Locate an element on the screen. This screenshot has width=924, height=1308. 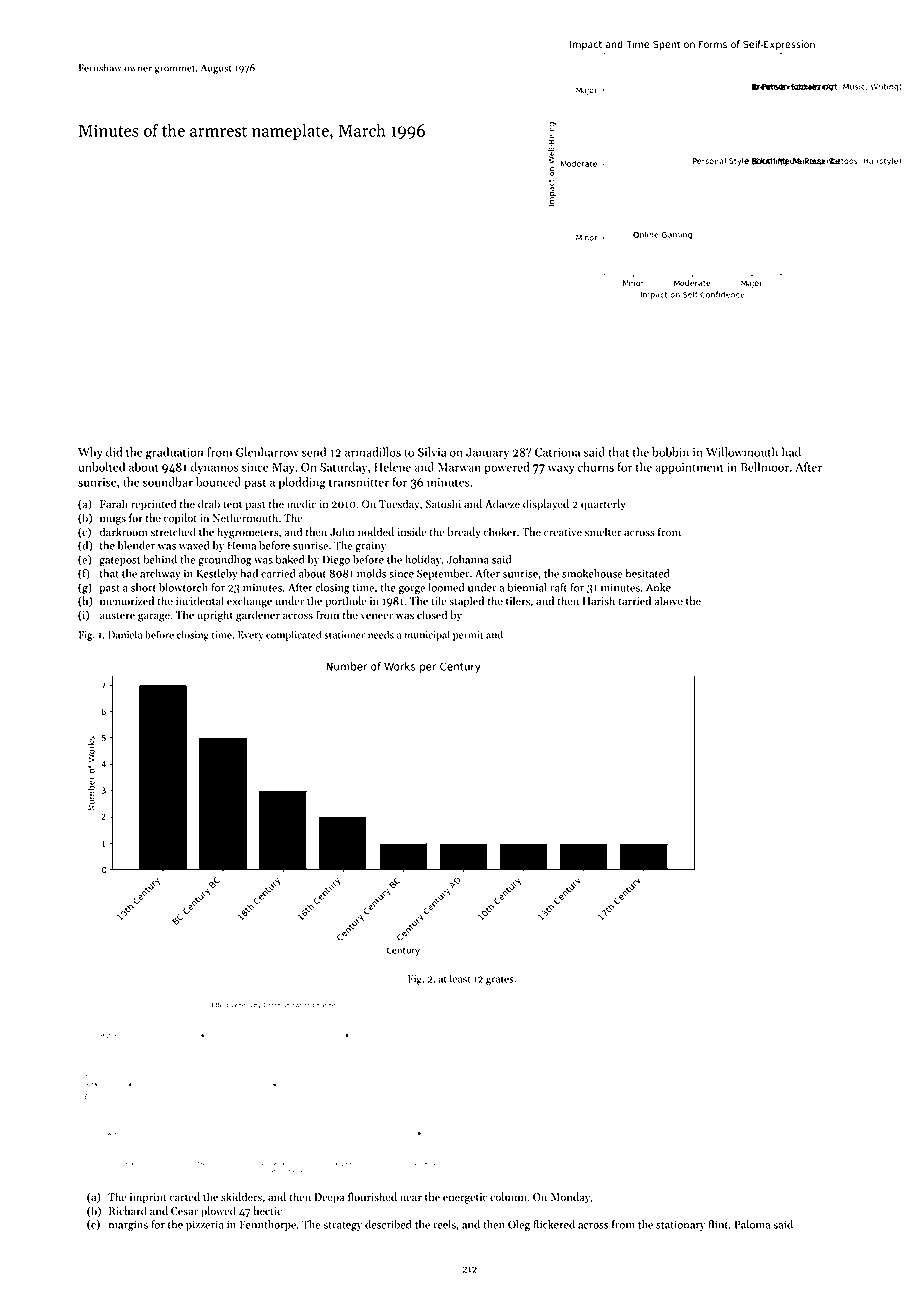
above is located at coordinates (668, 601).
